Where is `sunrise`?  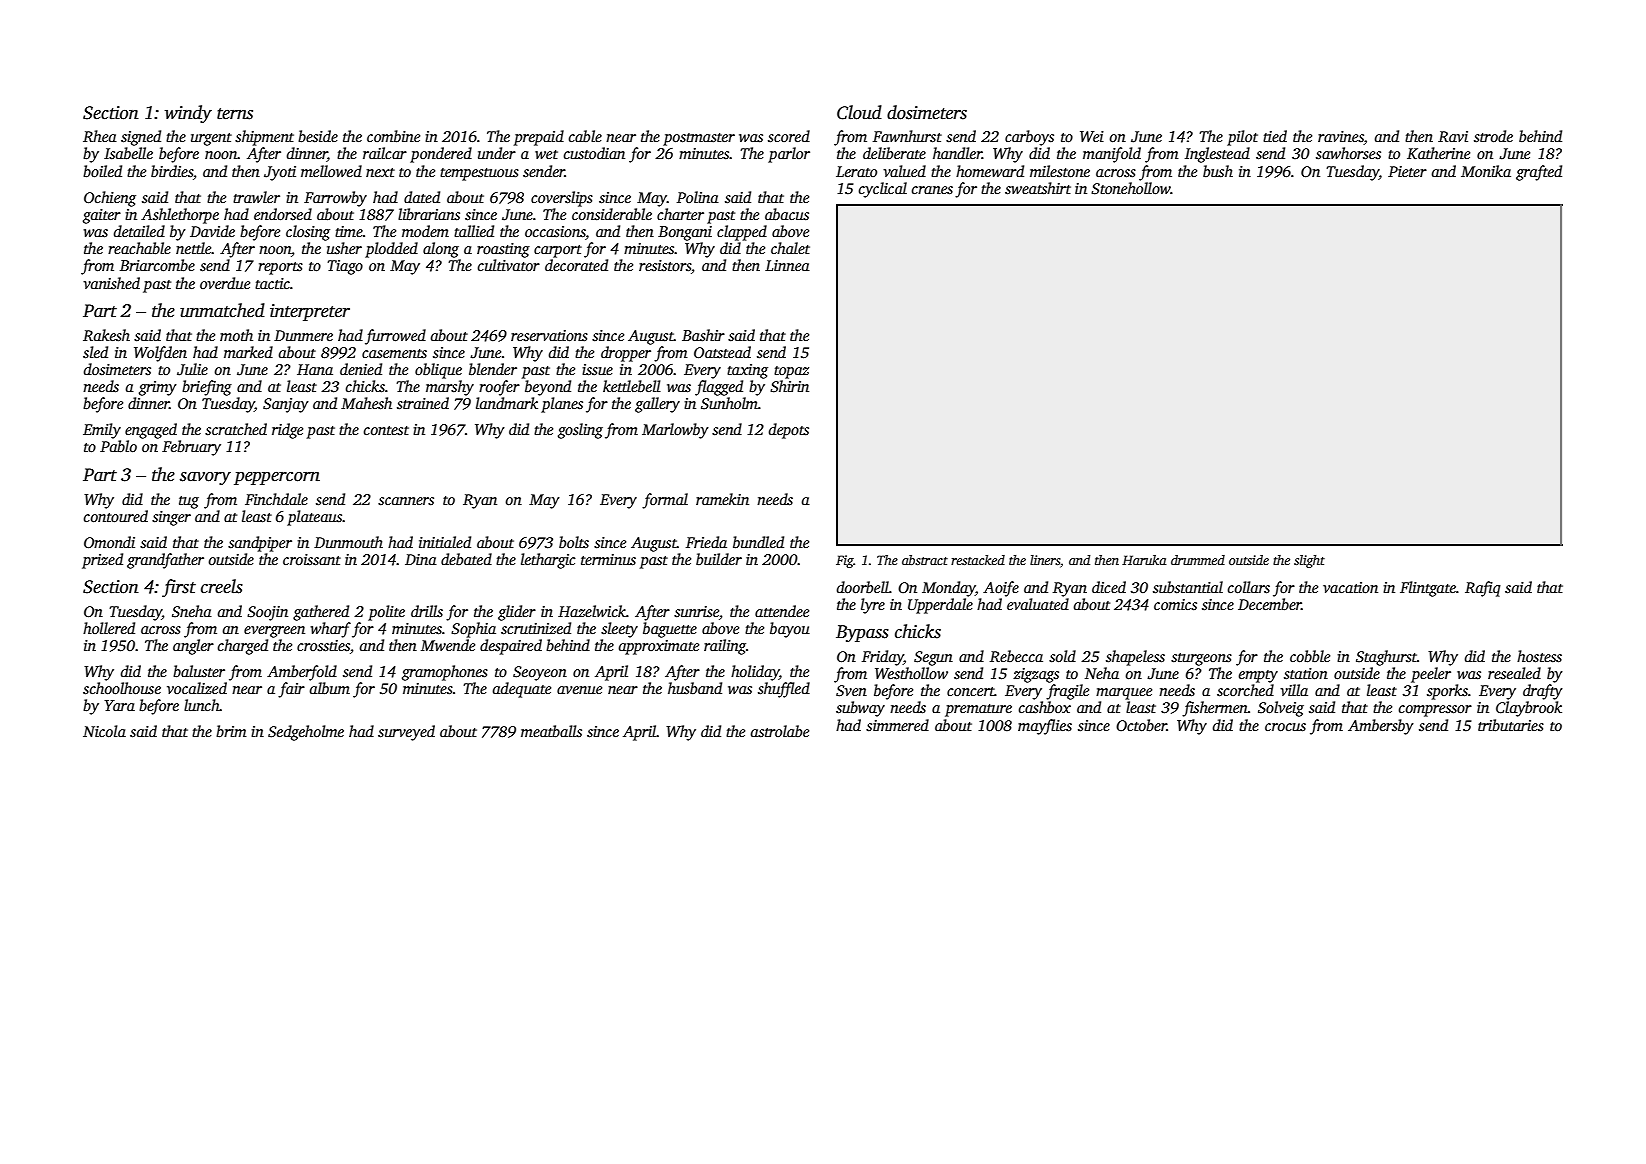 sunrise is located at coordinates (696, 611).
